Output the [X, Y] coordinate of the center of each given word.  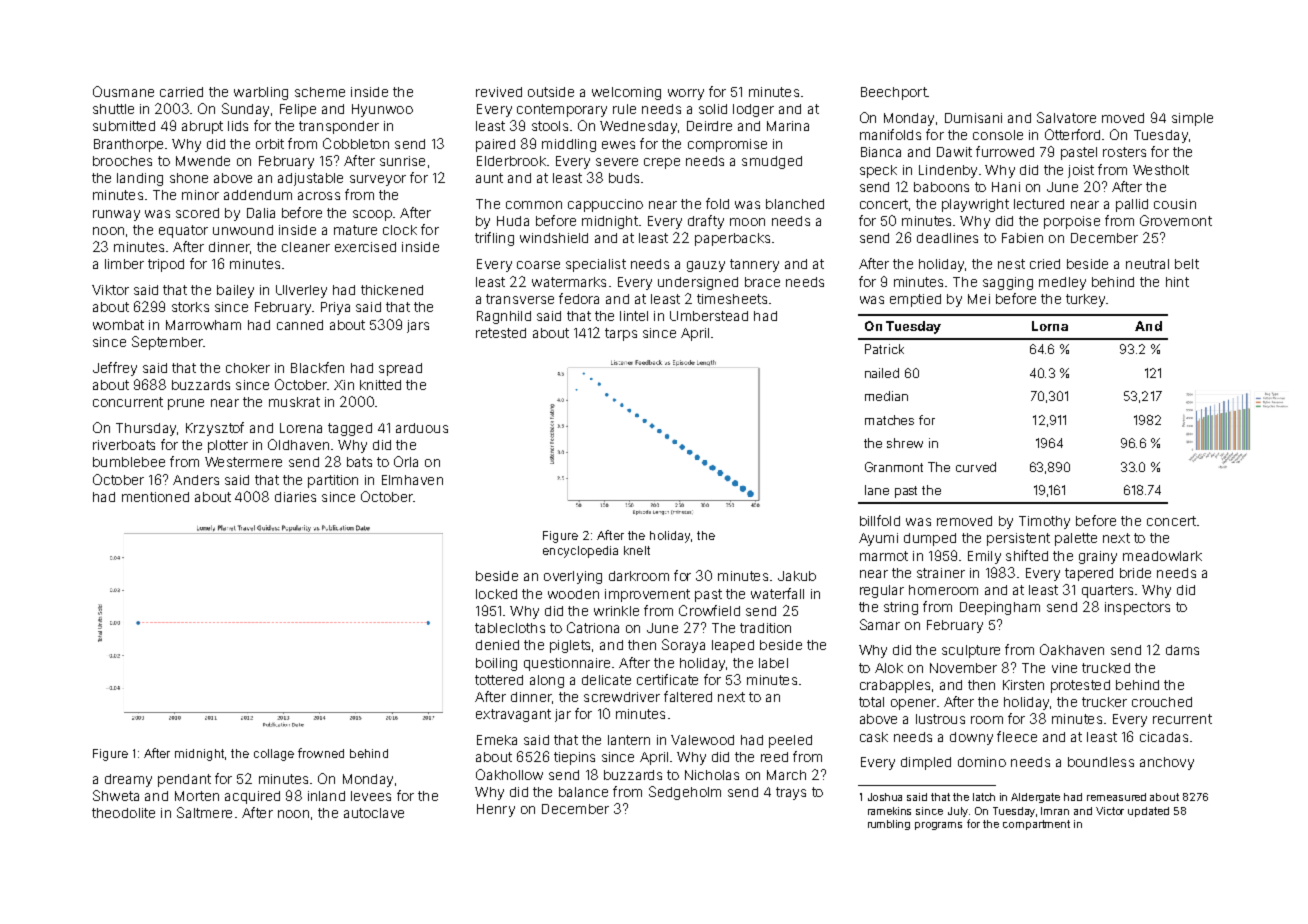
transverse [520, 299]
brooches [122, 161]
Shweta [116, 795]
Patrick [884, 349]
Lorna [1050, 326]
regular [882, 591]
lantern [629, 740]
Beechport [894, 93]
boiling [496, 664]
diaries [295, 497]
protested [1080, 686]
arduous [422, 428]
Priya [335, 308]
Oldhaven [298, 444]
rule [624, 109]
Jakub [797, 576]
